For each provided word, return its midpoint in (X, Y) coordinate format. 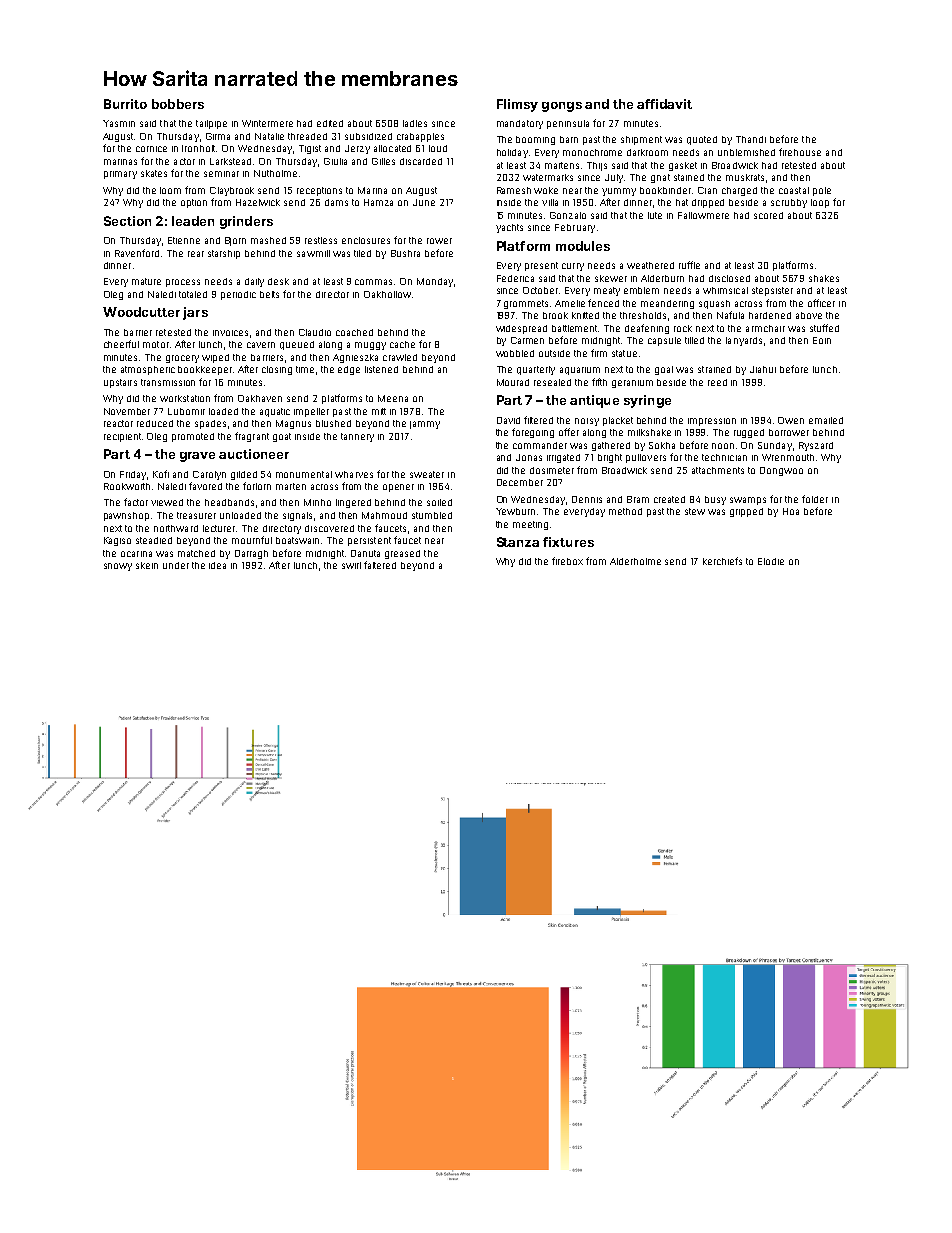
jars (195, 313)
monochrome (592, 152)
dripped (708, 203)
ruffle (689, 265)
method (625, 511)
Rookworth (127, 486)
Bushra (405, 253)
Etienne (184, 240)
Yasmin (119, 123)
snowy (118, 567)
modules (583, 246)
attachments (718, 470)
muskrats (745, 177)
